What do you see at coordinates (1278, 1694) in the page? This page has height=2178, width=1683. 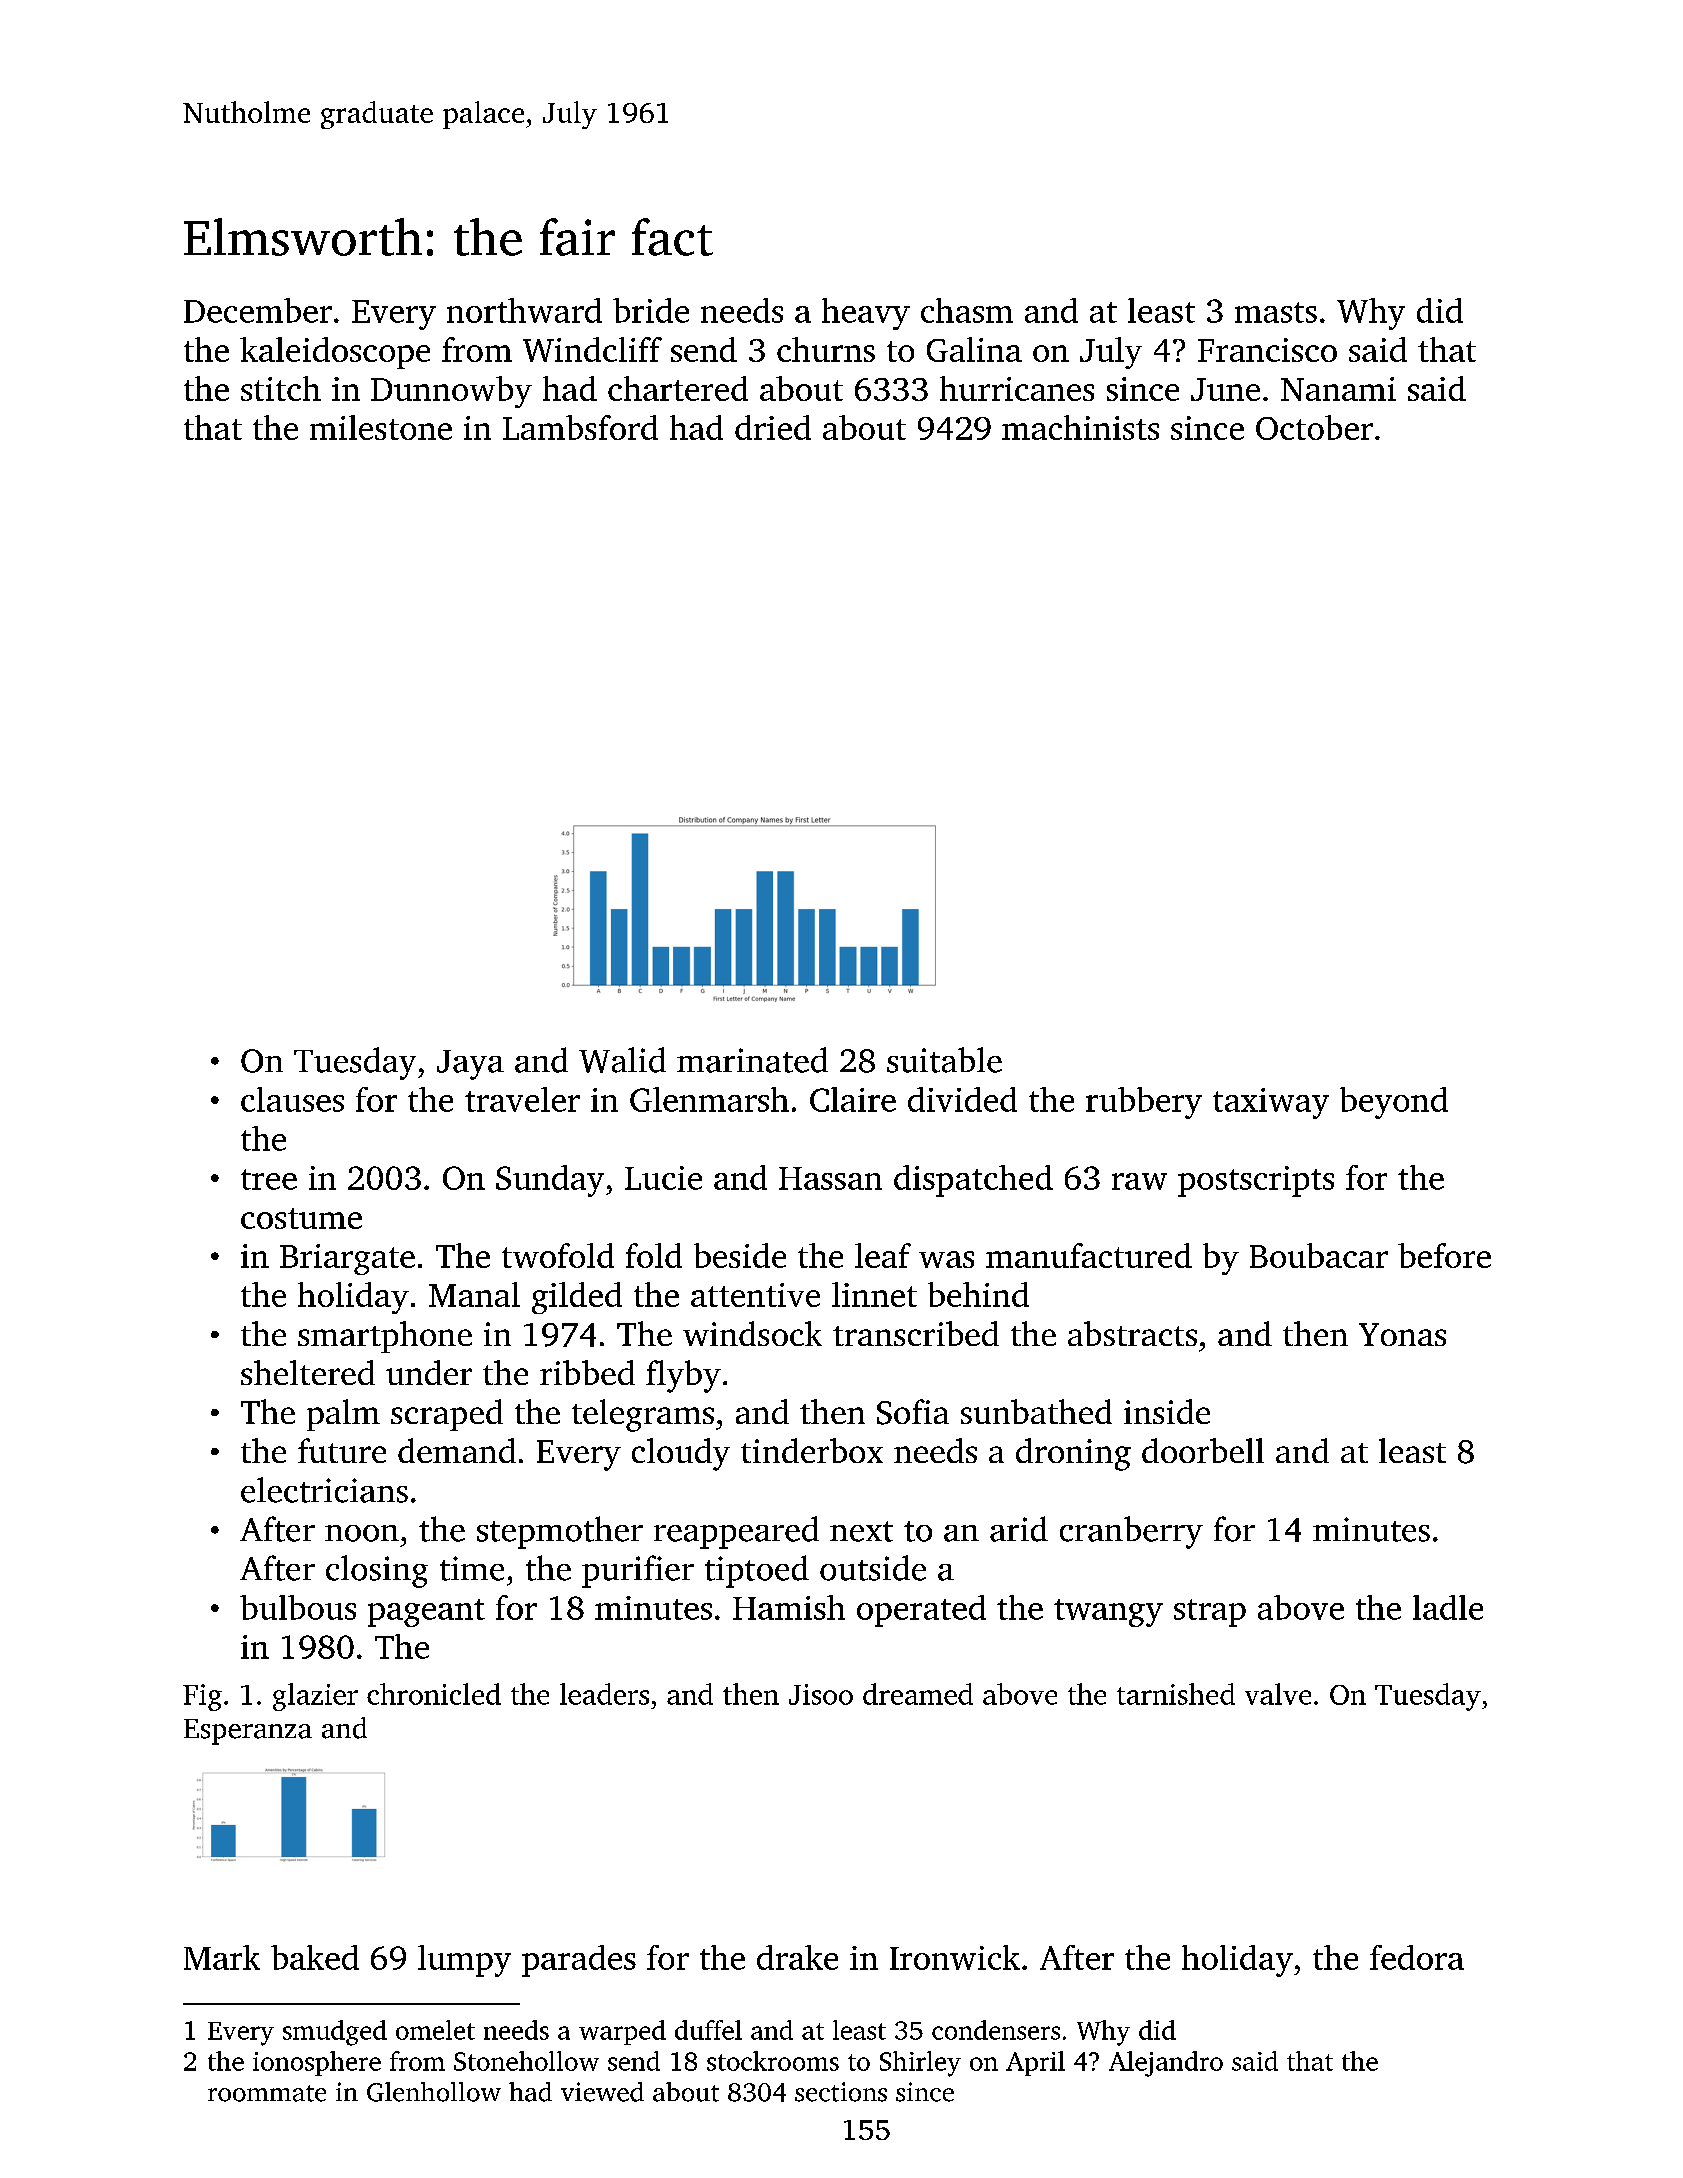 I see `valve` at bounding box center [1278, 1694].
